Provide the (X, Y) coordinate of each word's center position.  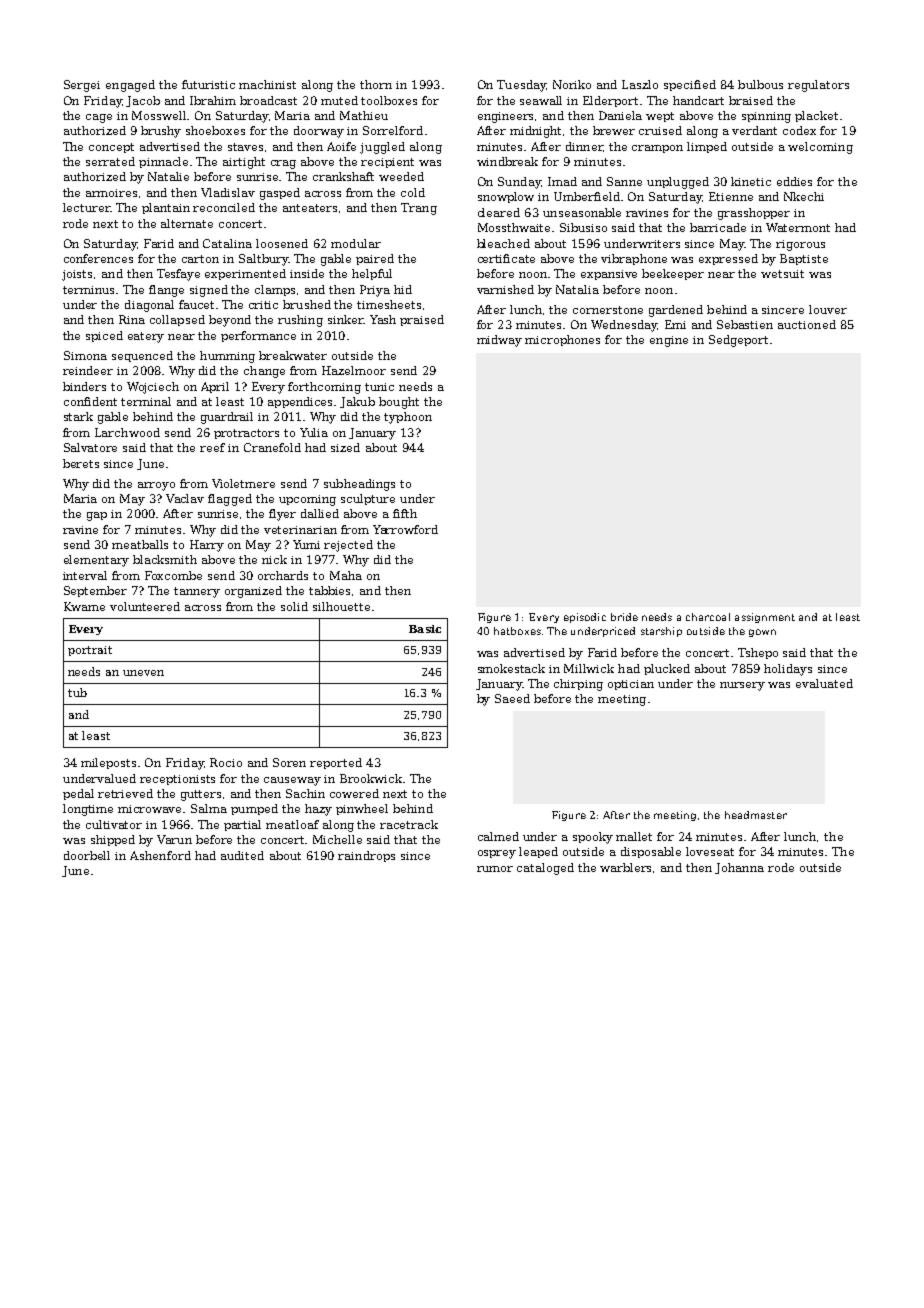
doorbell (87, 855)
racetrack (409, 824)
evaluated (824, 683)
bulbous (760, 84)
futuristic (208, 84)
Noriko (572, 84)
